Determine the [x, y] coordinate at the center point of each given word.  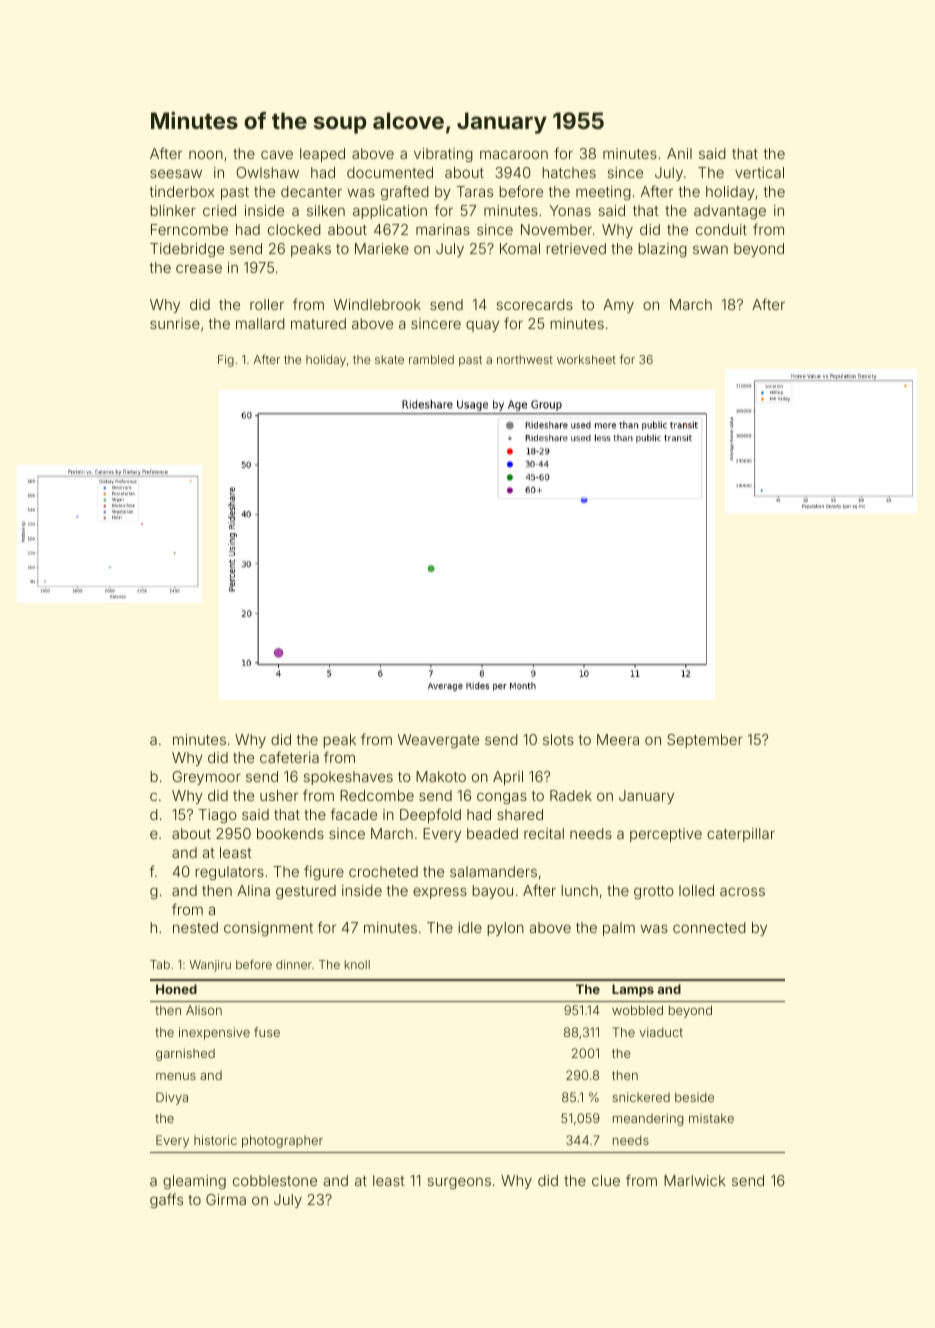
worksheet [586, 359]
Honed [176, 989]
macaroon [514, 154]
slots [558, 739]
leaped [322, 155]
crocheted [383, 871]
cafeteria [289, 757]
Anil [679, 153]
